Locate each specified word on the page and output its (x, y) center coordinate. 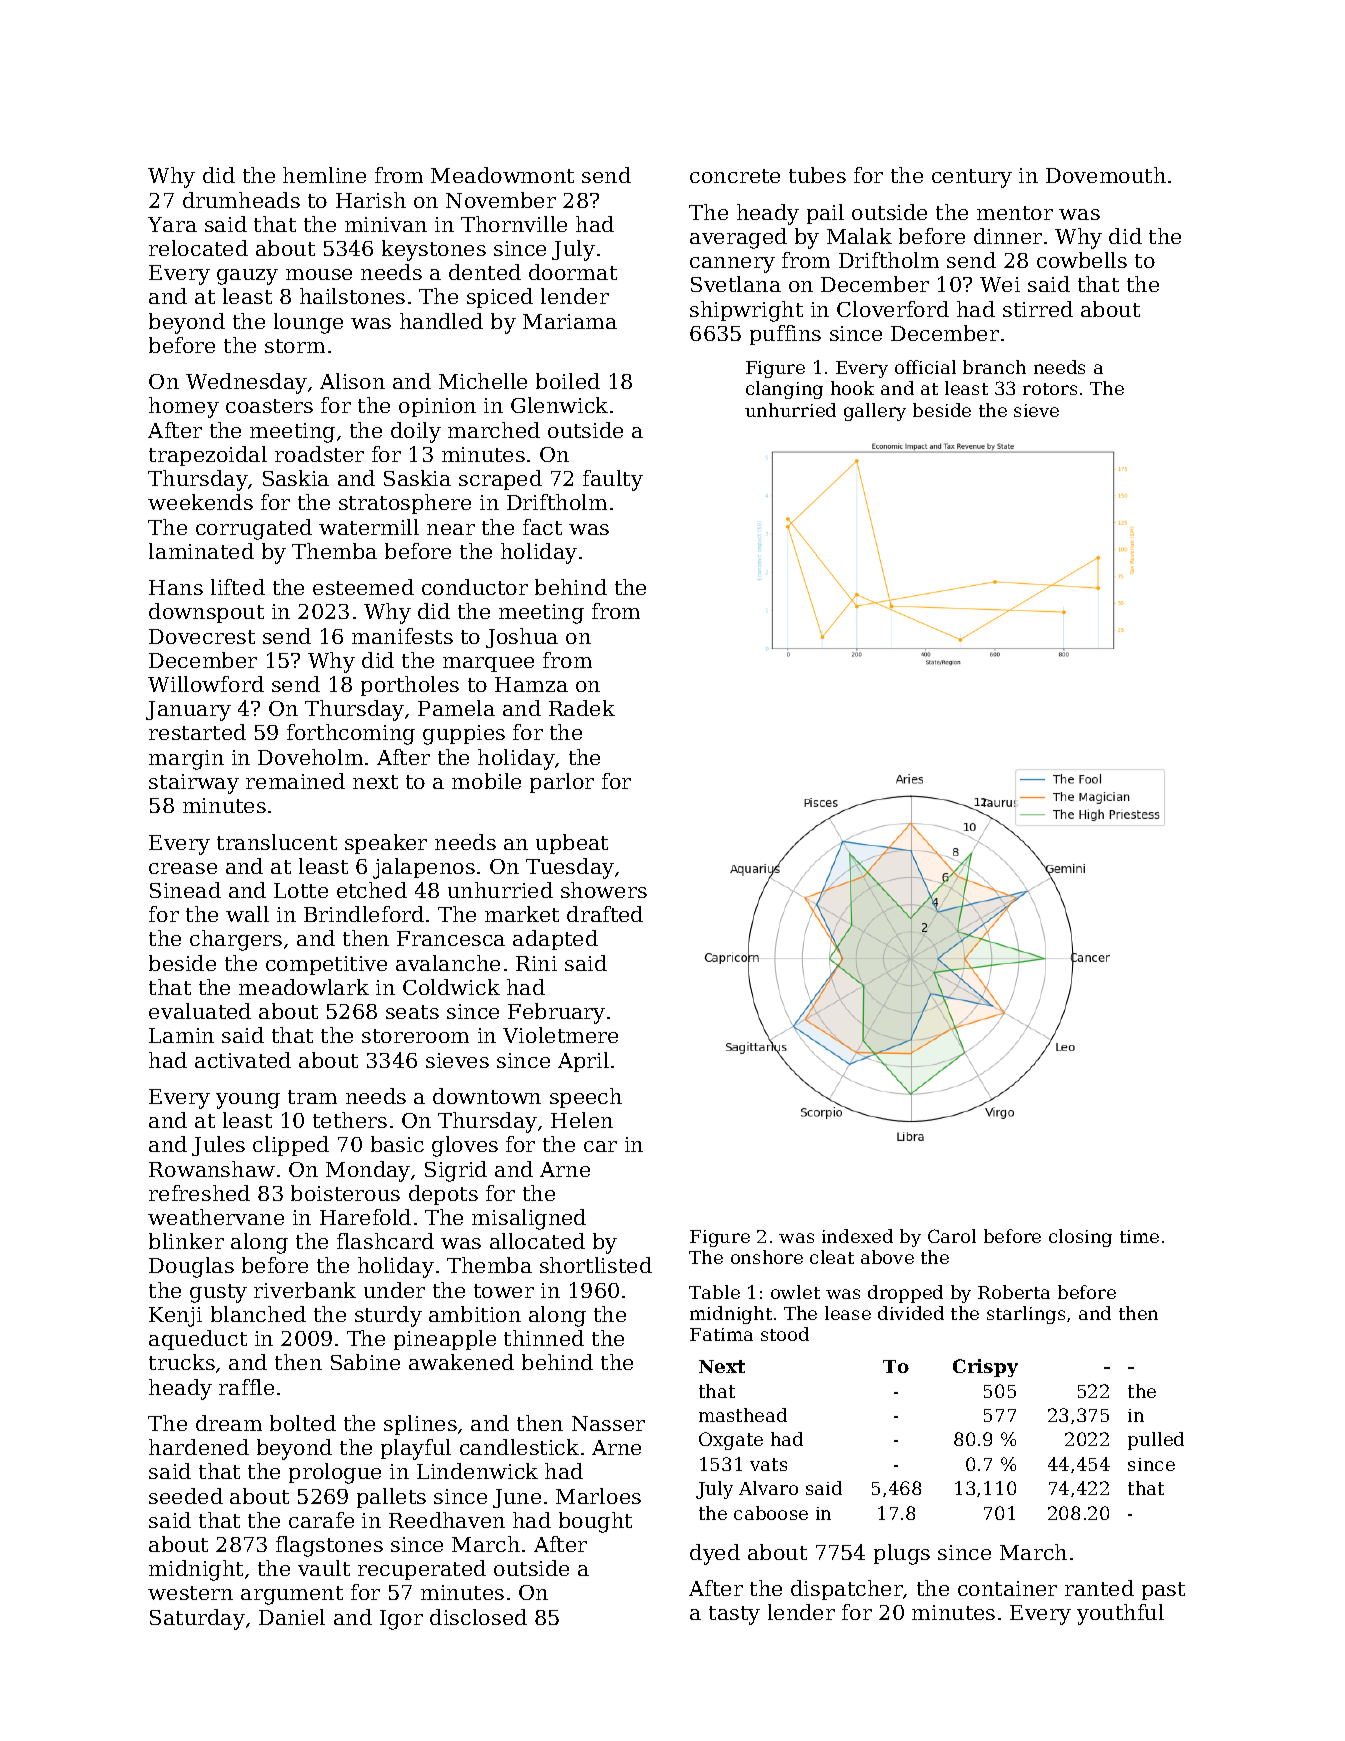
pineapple (445, 1340)
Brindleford (364, 914)
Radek (582, 708)
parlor (562, 783)
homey (184, 407)
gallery (875, 412)
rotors (1050, 389)
